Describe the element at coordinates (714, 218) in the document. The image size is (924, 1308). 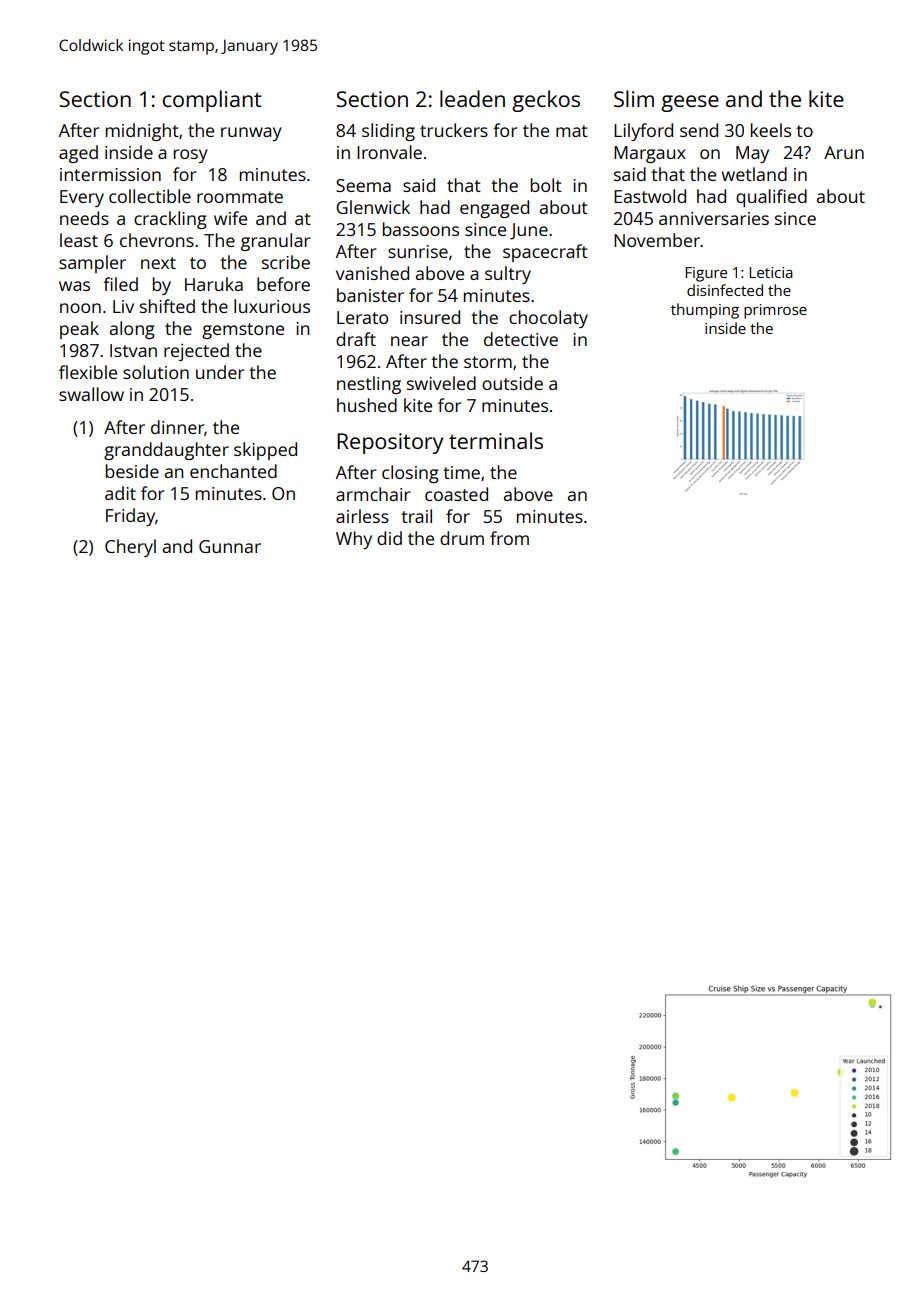
I see `anniversaries` at that location.
